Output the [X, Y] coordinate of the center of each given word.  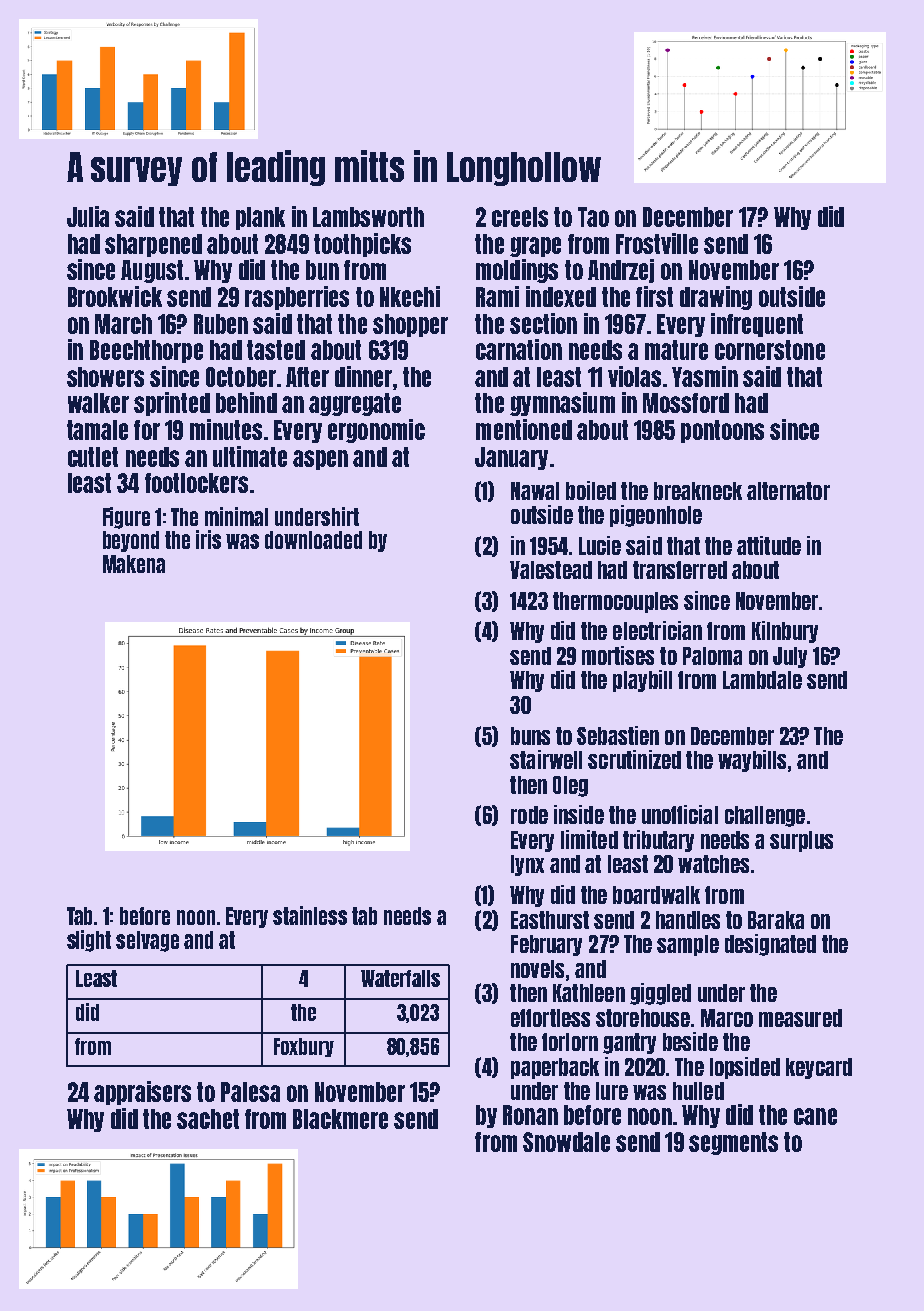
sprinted [172, 404]
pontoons [722, 431]
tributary [658, 841]
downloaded [313, 540]
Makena [134, 564]
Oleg [570, 786]
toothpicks [362, 245]
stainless [310, 915]
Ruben [221, 324]
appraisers [142, 1093]
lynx [527, 865]
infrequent [757, 325]
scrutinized [634, 759]
